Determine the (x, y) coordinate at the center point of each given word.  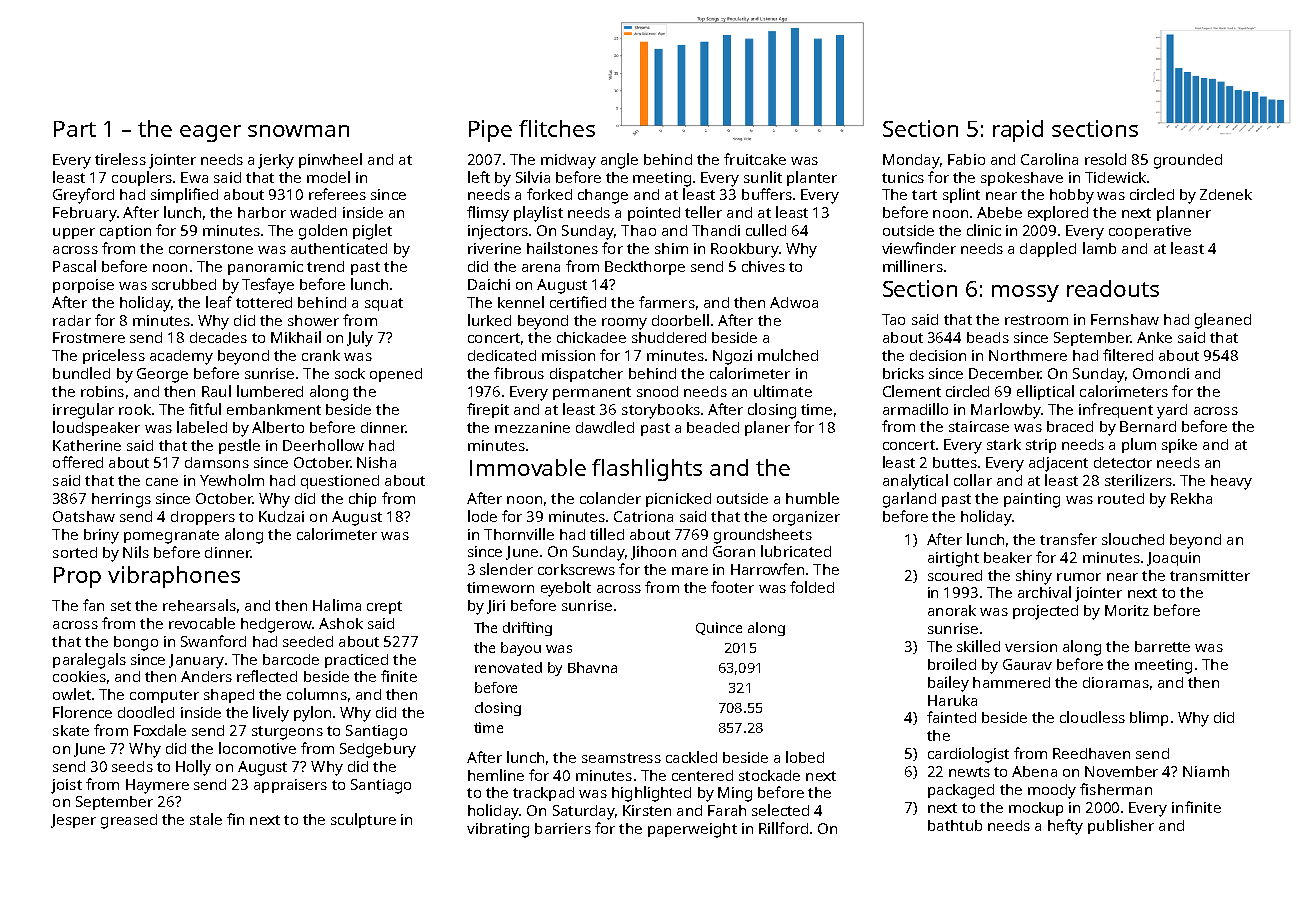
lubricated (796, 551)
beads (988, 337)
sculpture (363, 820)
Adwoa (794, 302)
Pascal (74, 266)
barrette (1162, 646)
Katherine (87, 445)
